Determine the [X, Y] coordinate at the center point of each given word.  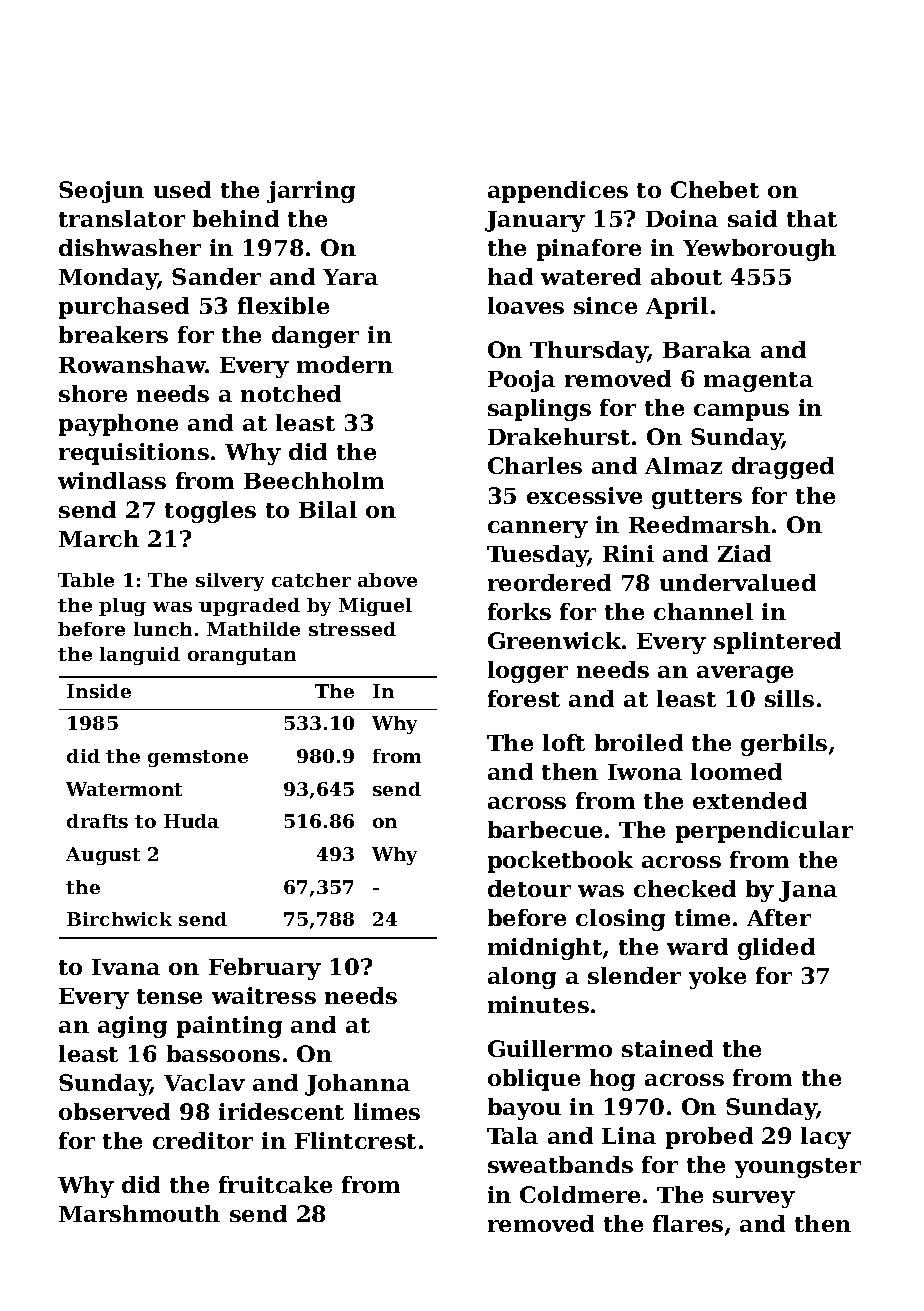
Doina [682, 218]
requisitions [134, 454]
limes [387, 1111]
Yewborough [759, 250]
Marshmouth [139, 1213]
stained [667, 1048]
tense [169, 996]
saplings [539, 410]
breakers [113, 334]
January [535, 221]
